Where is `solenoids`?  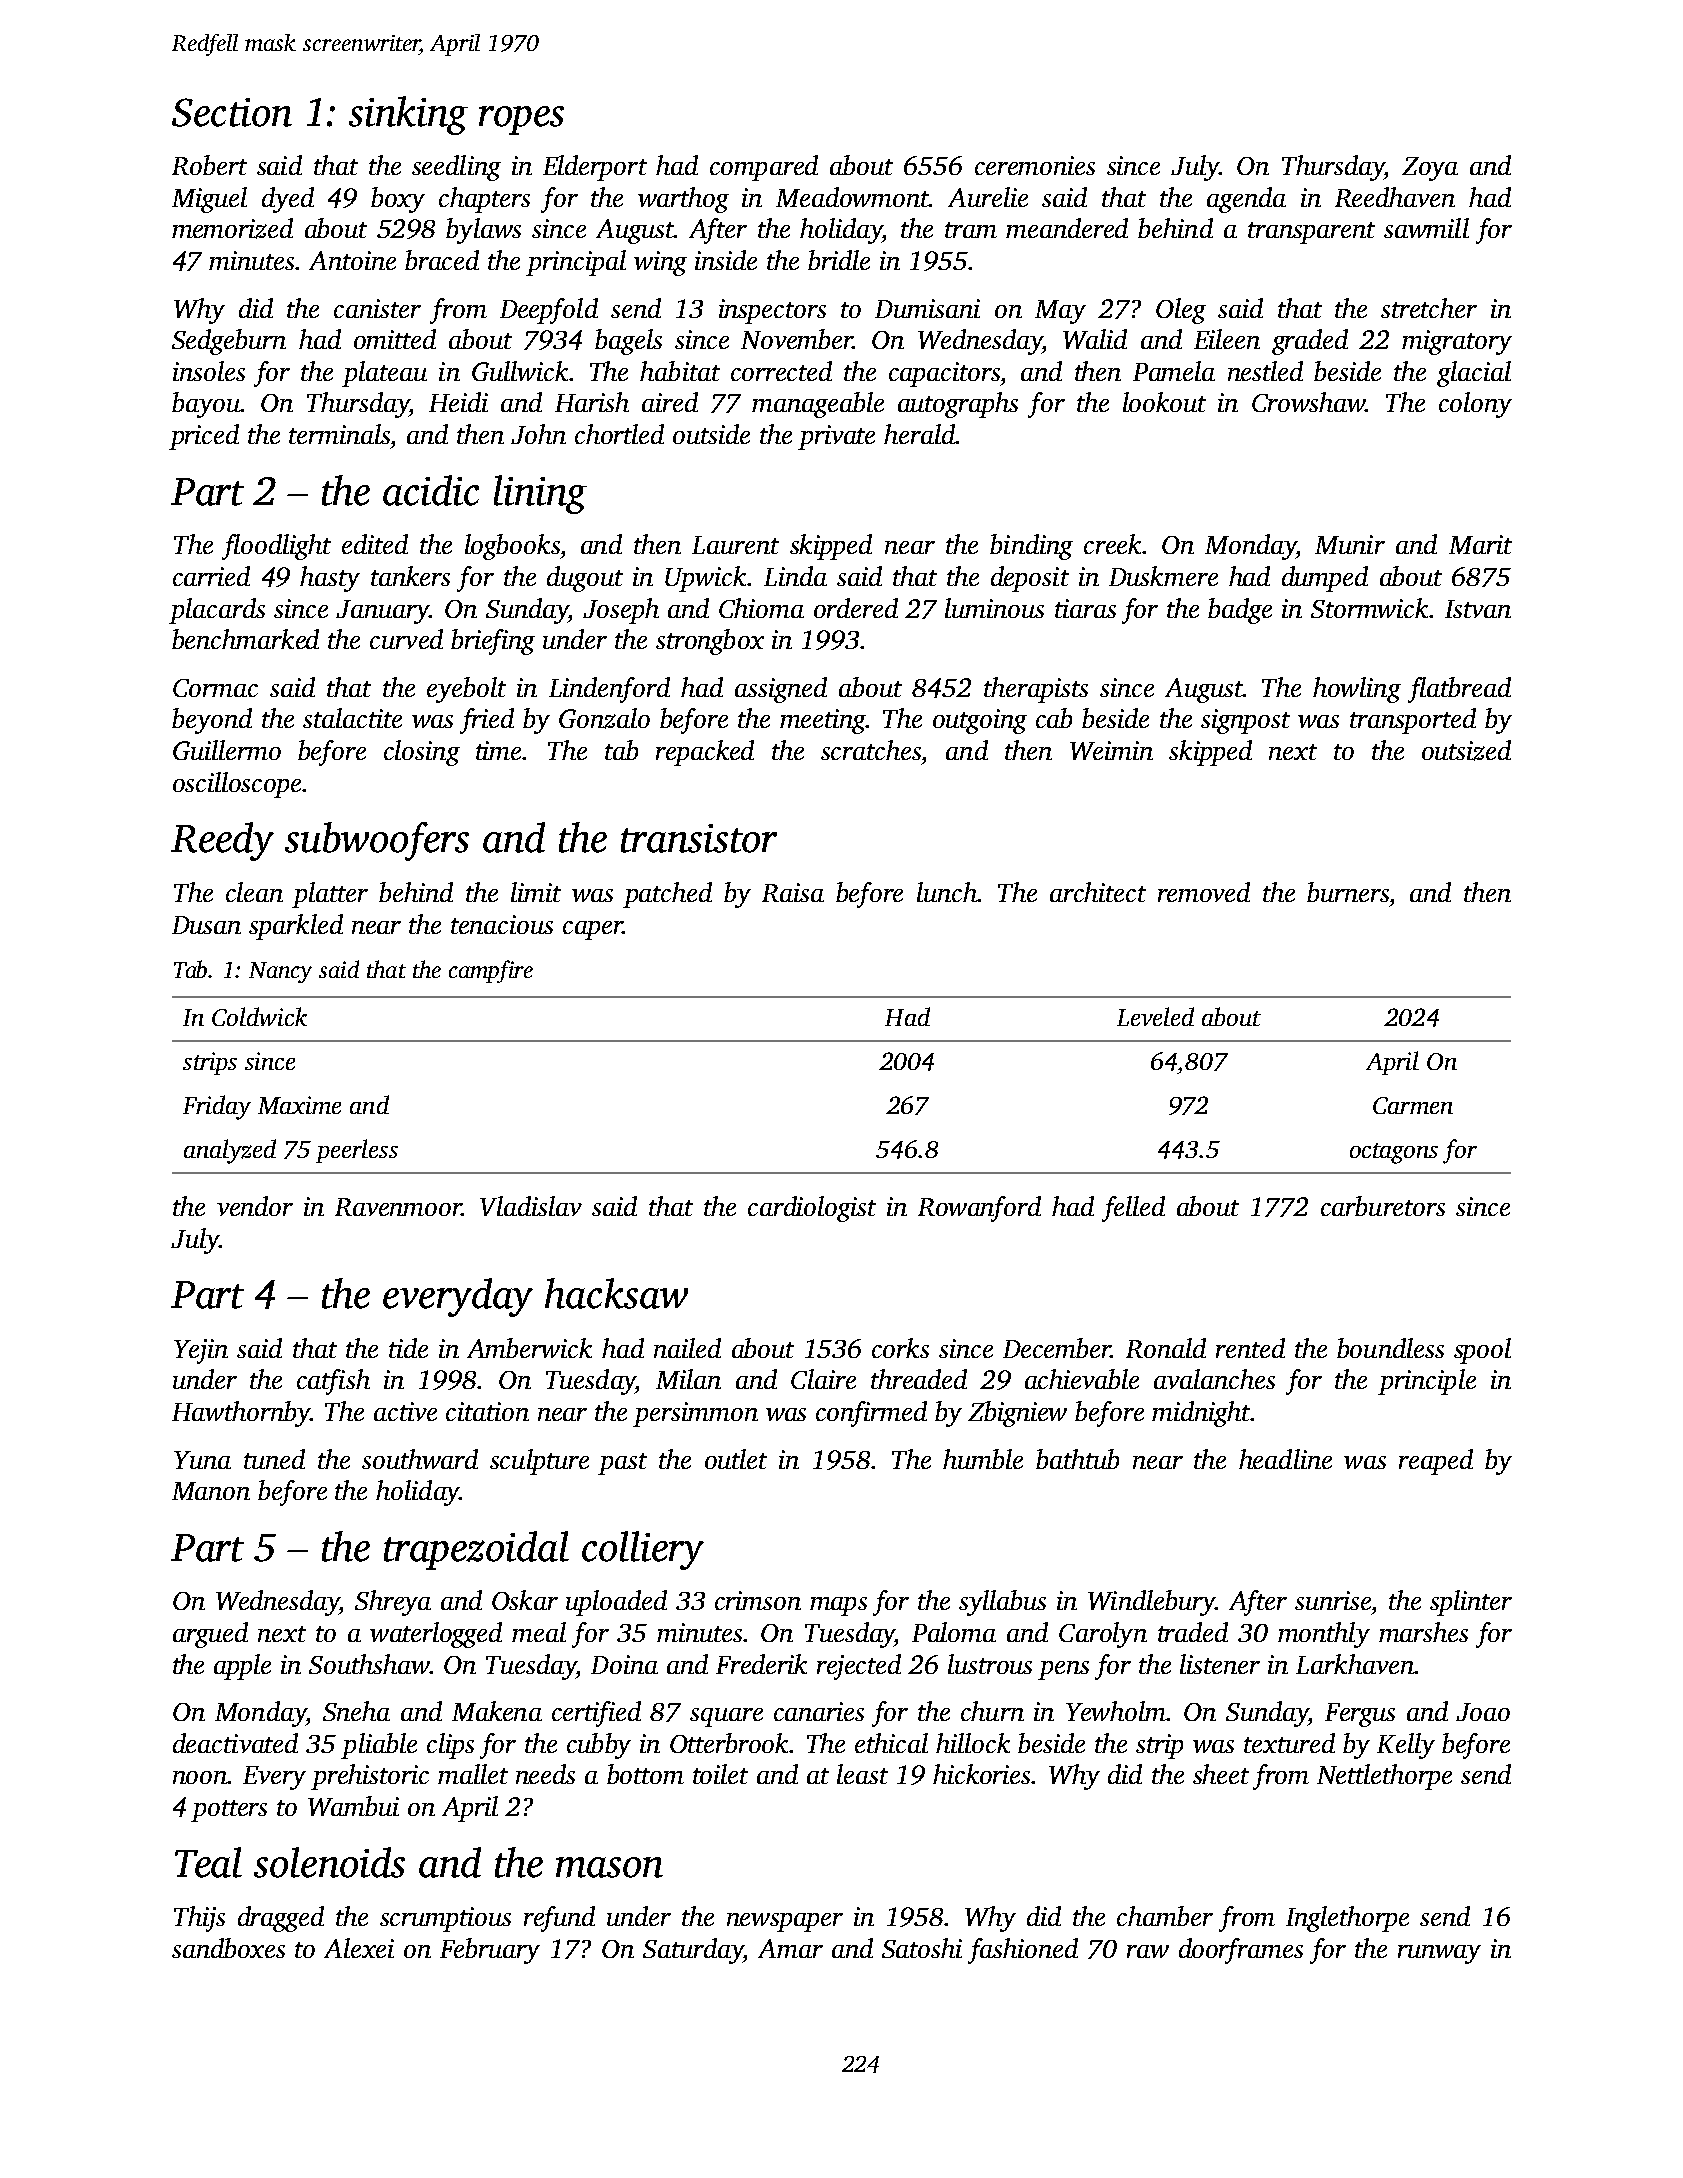 solenoids is located at coordinates (329, 1862).
